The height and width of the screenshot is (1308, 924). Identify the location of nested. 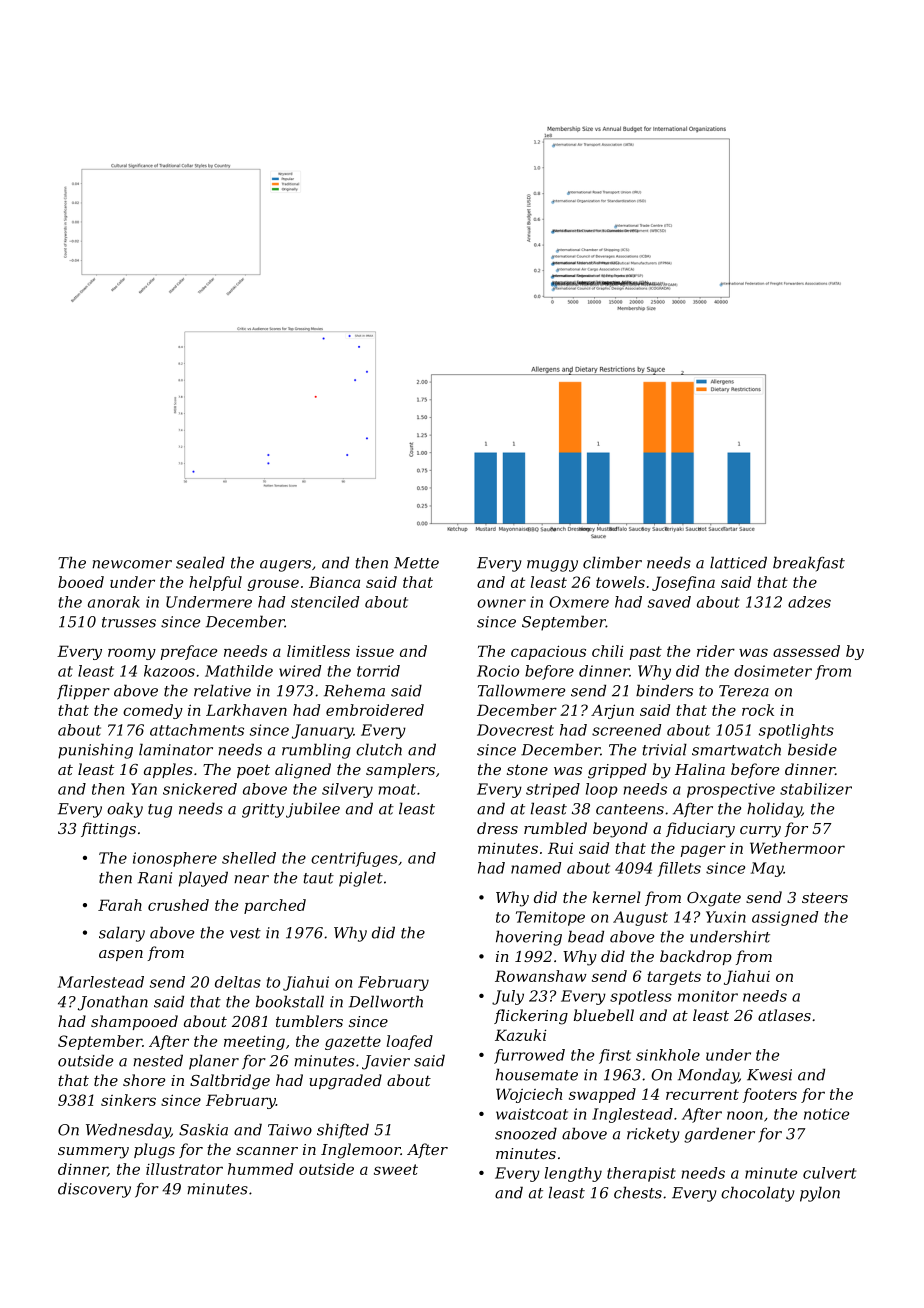
(158, 1060).
